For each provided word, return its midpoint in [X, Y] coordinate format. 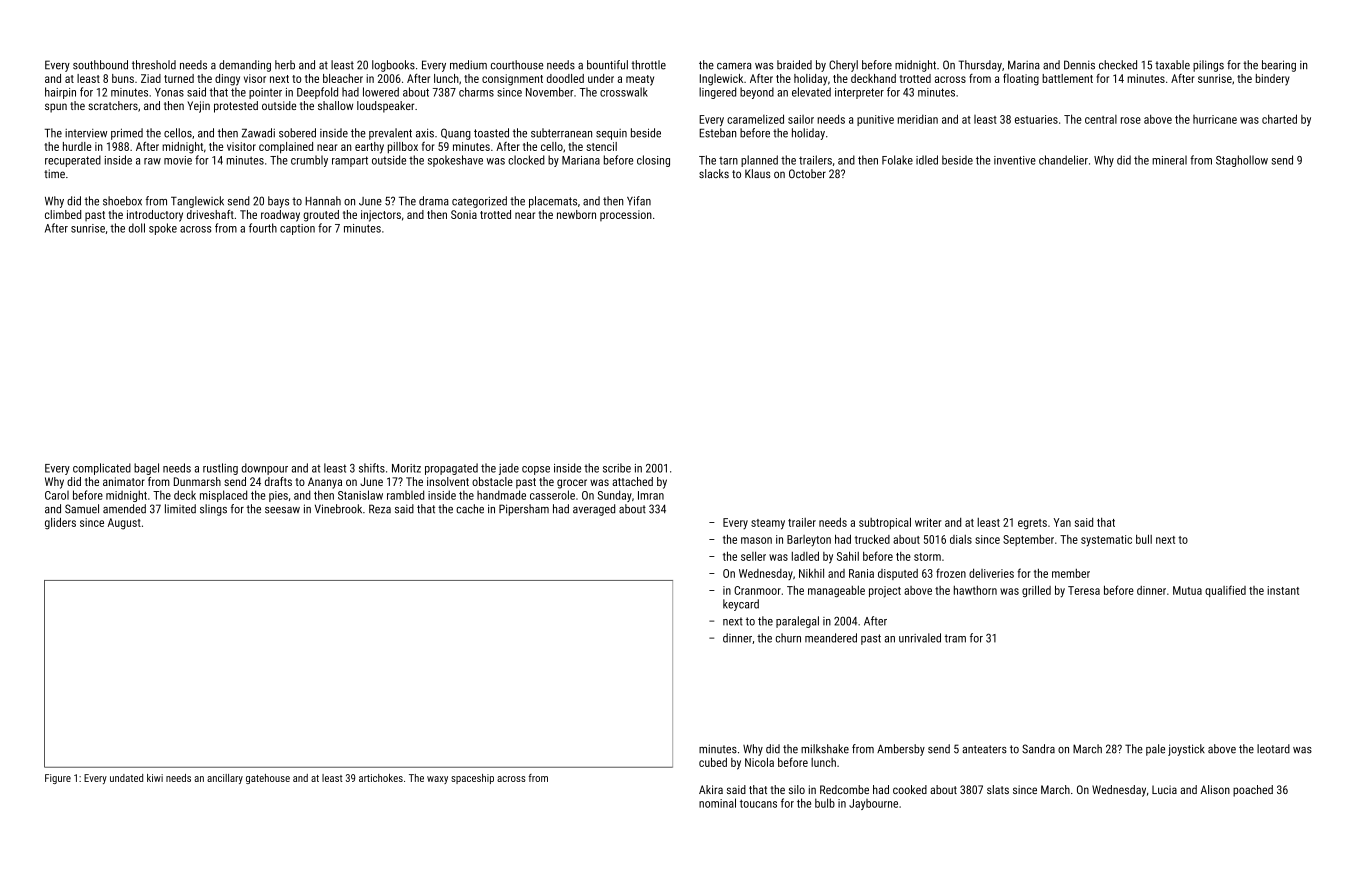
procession [626, 215]
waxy [437, 780]
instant [1283, 590]
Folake [897, 160]
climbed [63, 214]
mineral [1169, 160]
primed [127, 134]
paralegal [797, 622]
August [124, 524]
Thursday [980, 66]
